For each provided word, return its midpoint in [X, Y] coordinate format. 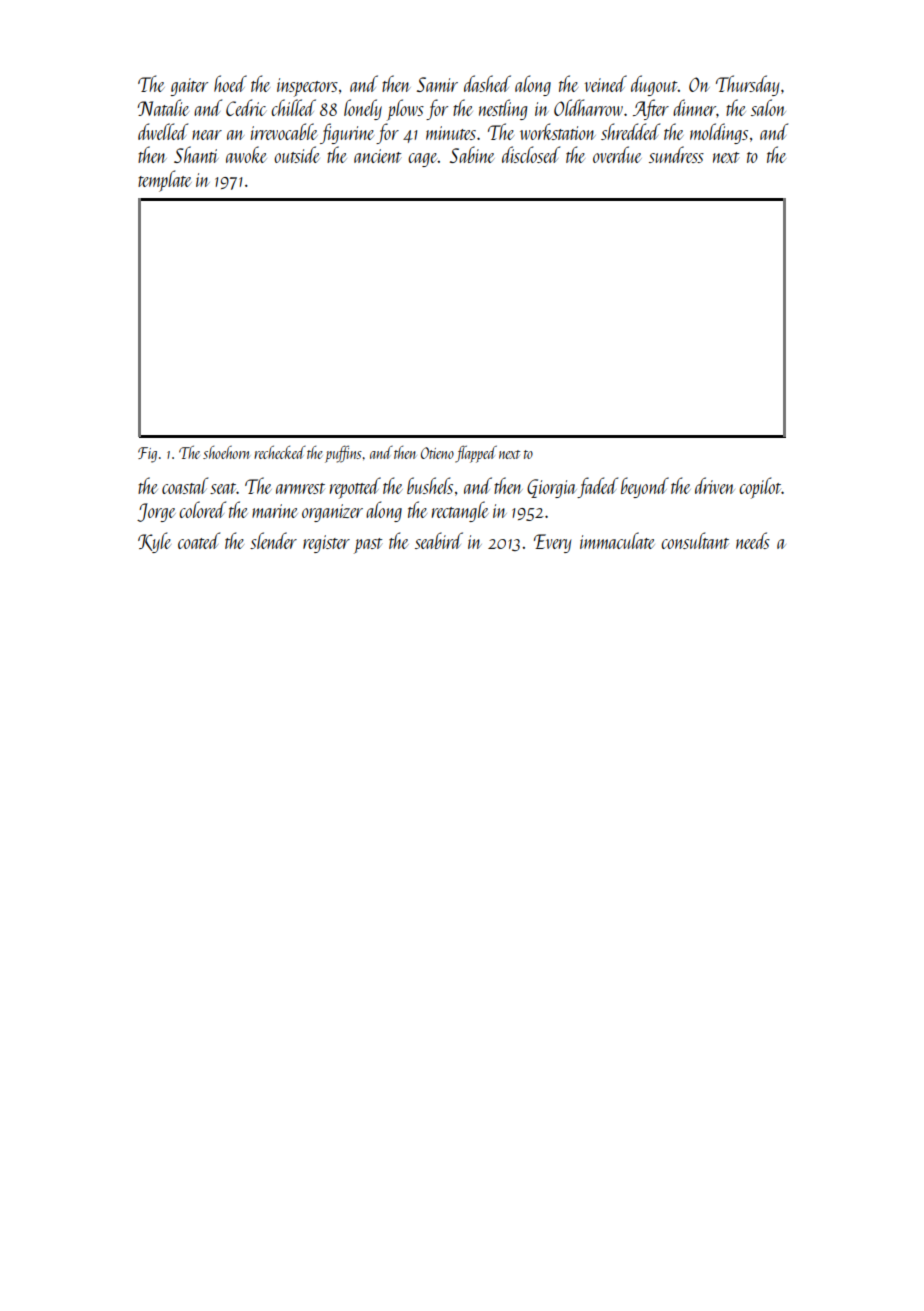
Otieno [437, 453]
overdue [617, 154]
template [165, 181]
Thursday [747, 85]
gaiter [189, 87]
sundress [676, 154]
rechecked [280, 452]
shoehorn [226, 452]
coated [199, 540]
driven [715, 485]
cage [423, 160]
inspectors [307, 87]
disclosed [531, 154]
